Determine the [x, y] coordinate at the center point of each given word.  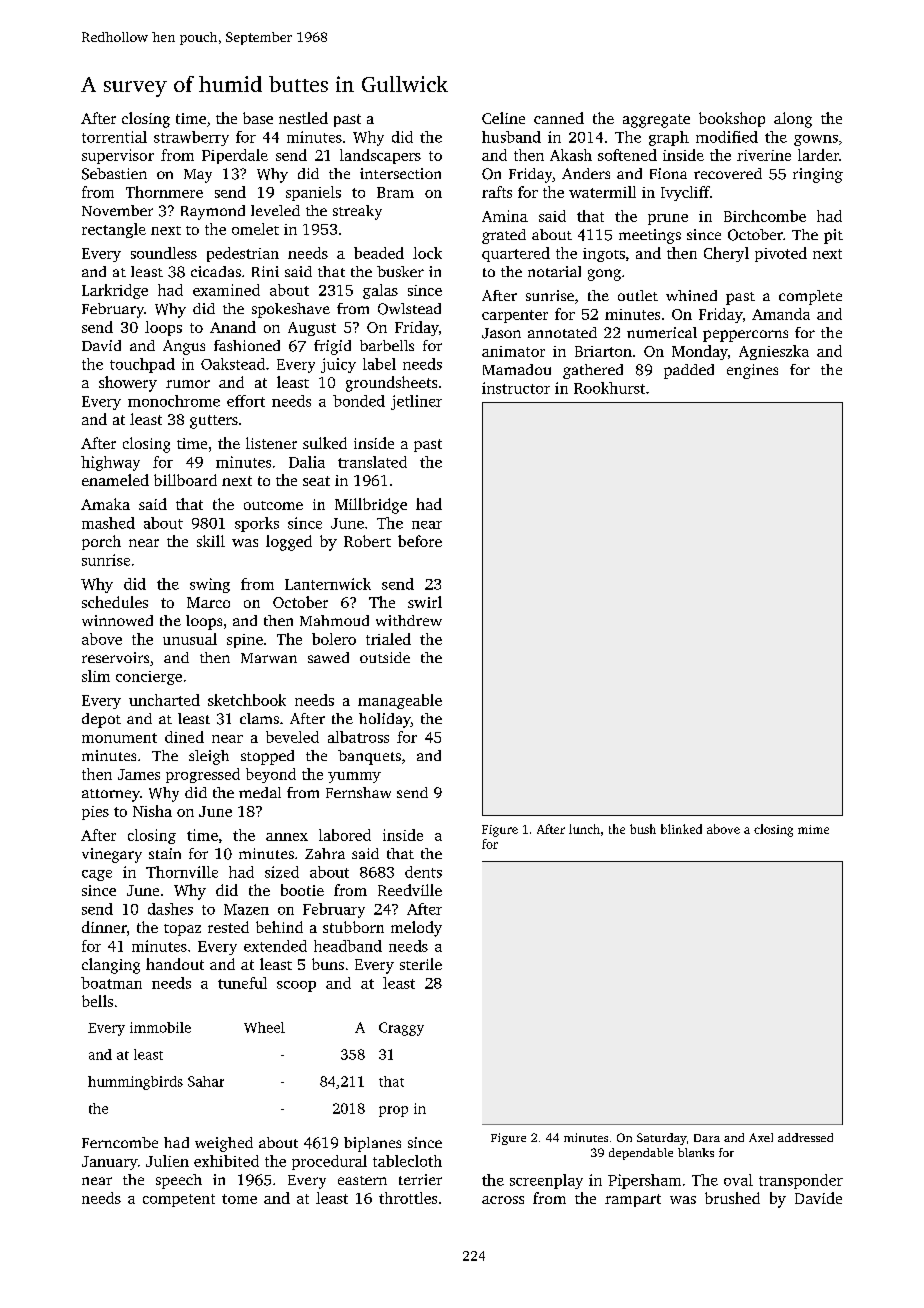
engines [752, 371]
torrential [114, 137]
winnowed [117, 620]
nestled [303, 118]
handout [175, 964]
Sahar [206, 1081]
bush [643, 829]
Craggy [401, 1029]
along [793, 120]
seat [316, 481]
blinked [681, 829]
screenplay [546, 1181]
